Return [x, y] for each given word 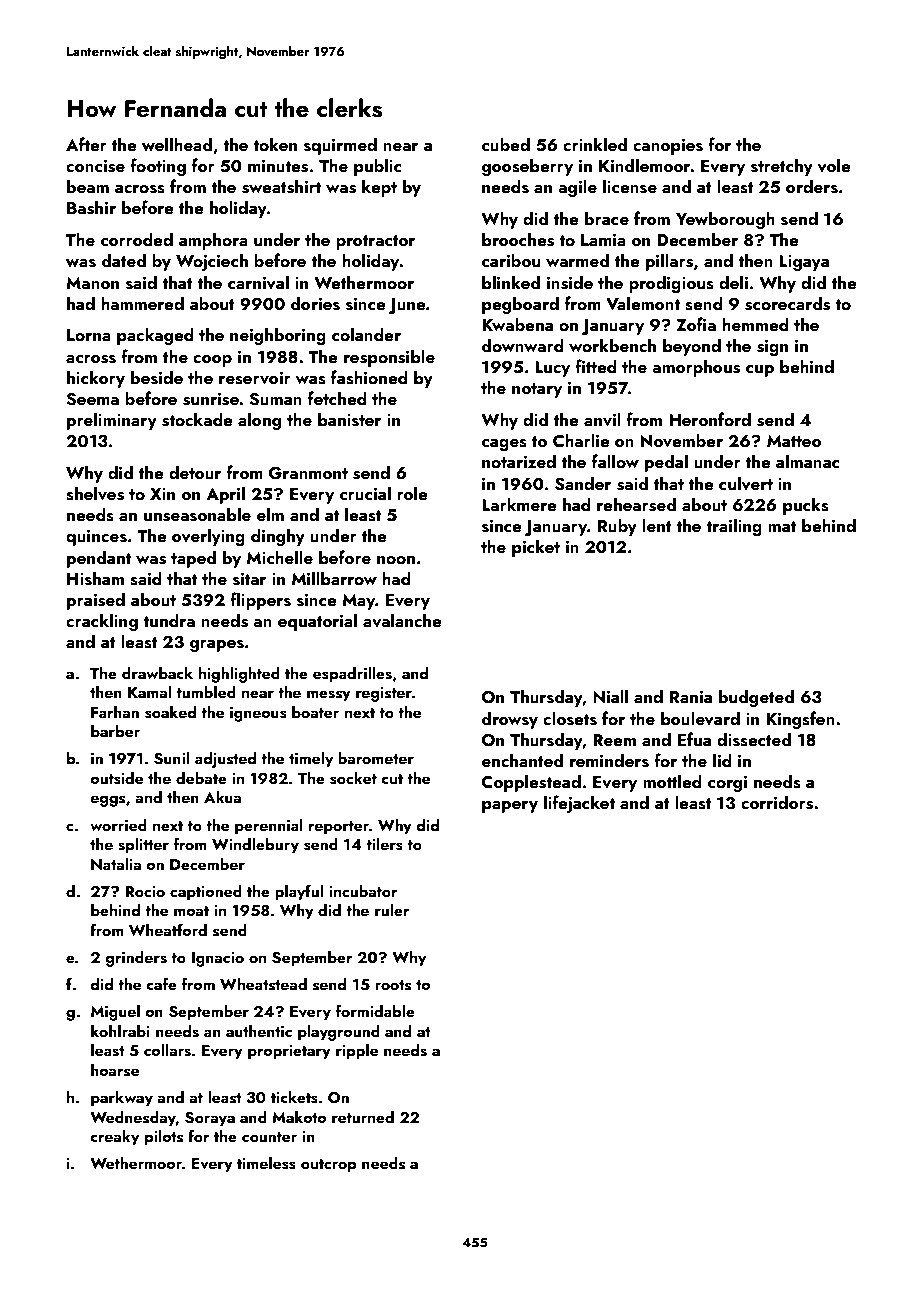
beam [88, 186]
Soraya [210, 1119]
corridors [777, 802]
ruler [392, 909]
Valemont [643, 303]
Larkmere [519, 504]
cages [504, 445]
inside [570, 282]
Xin [162, 494]
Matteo [794, 441]
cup [760, 371]
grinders [136, 958]
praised [96, 601]
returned [363, 1116]
